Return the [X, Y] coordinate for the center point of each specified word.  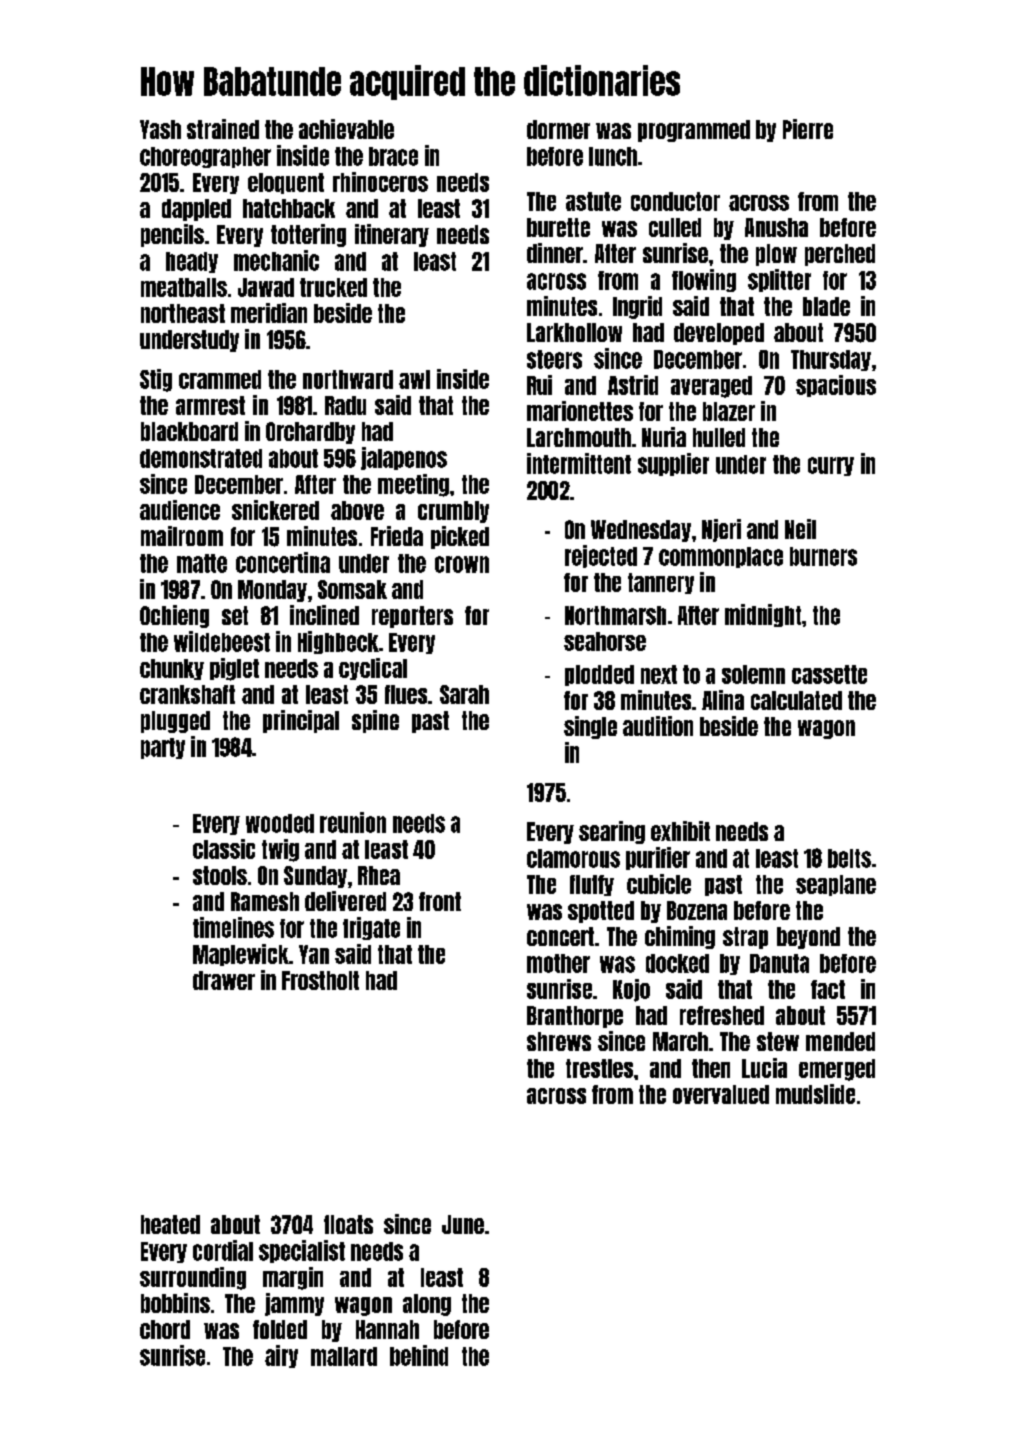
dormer [558, 129]
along [427, 1305]
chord [165, 1329]
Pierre [808, 129]
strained [223, 129]
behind [419, 1355]
